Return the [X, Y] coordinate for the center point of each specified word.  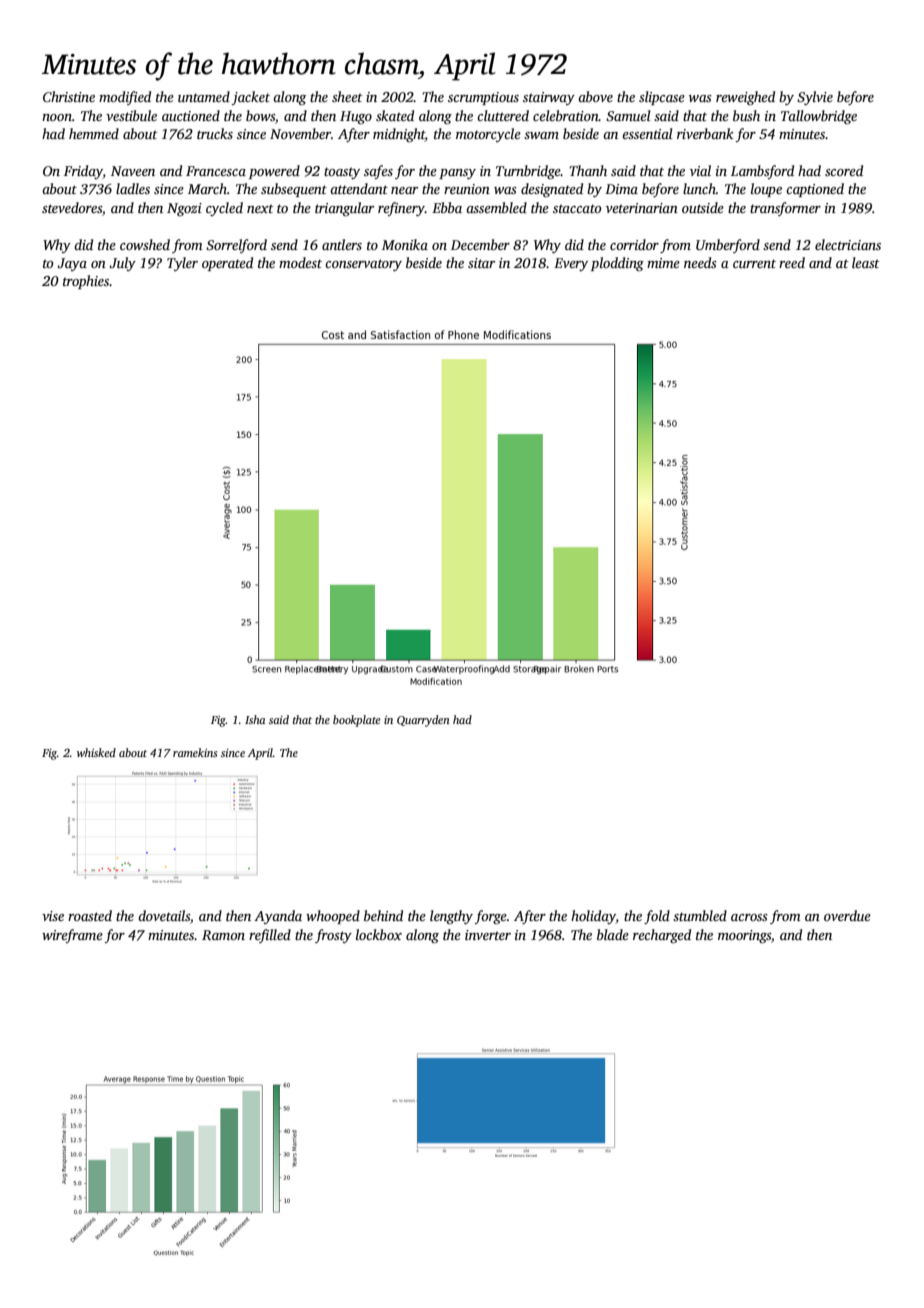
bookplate [357, 721]
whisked [96, 752]
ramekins [195, 752]
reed [792, 262]
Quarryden [423, 721]
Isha [255, 719]
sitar [481, 263]
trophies [86, 282]
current [754, 263]
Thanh [588, 170]
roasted [90, 915]
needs [700, 262]
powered [274, 172]
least [866, 262]
